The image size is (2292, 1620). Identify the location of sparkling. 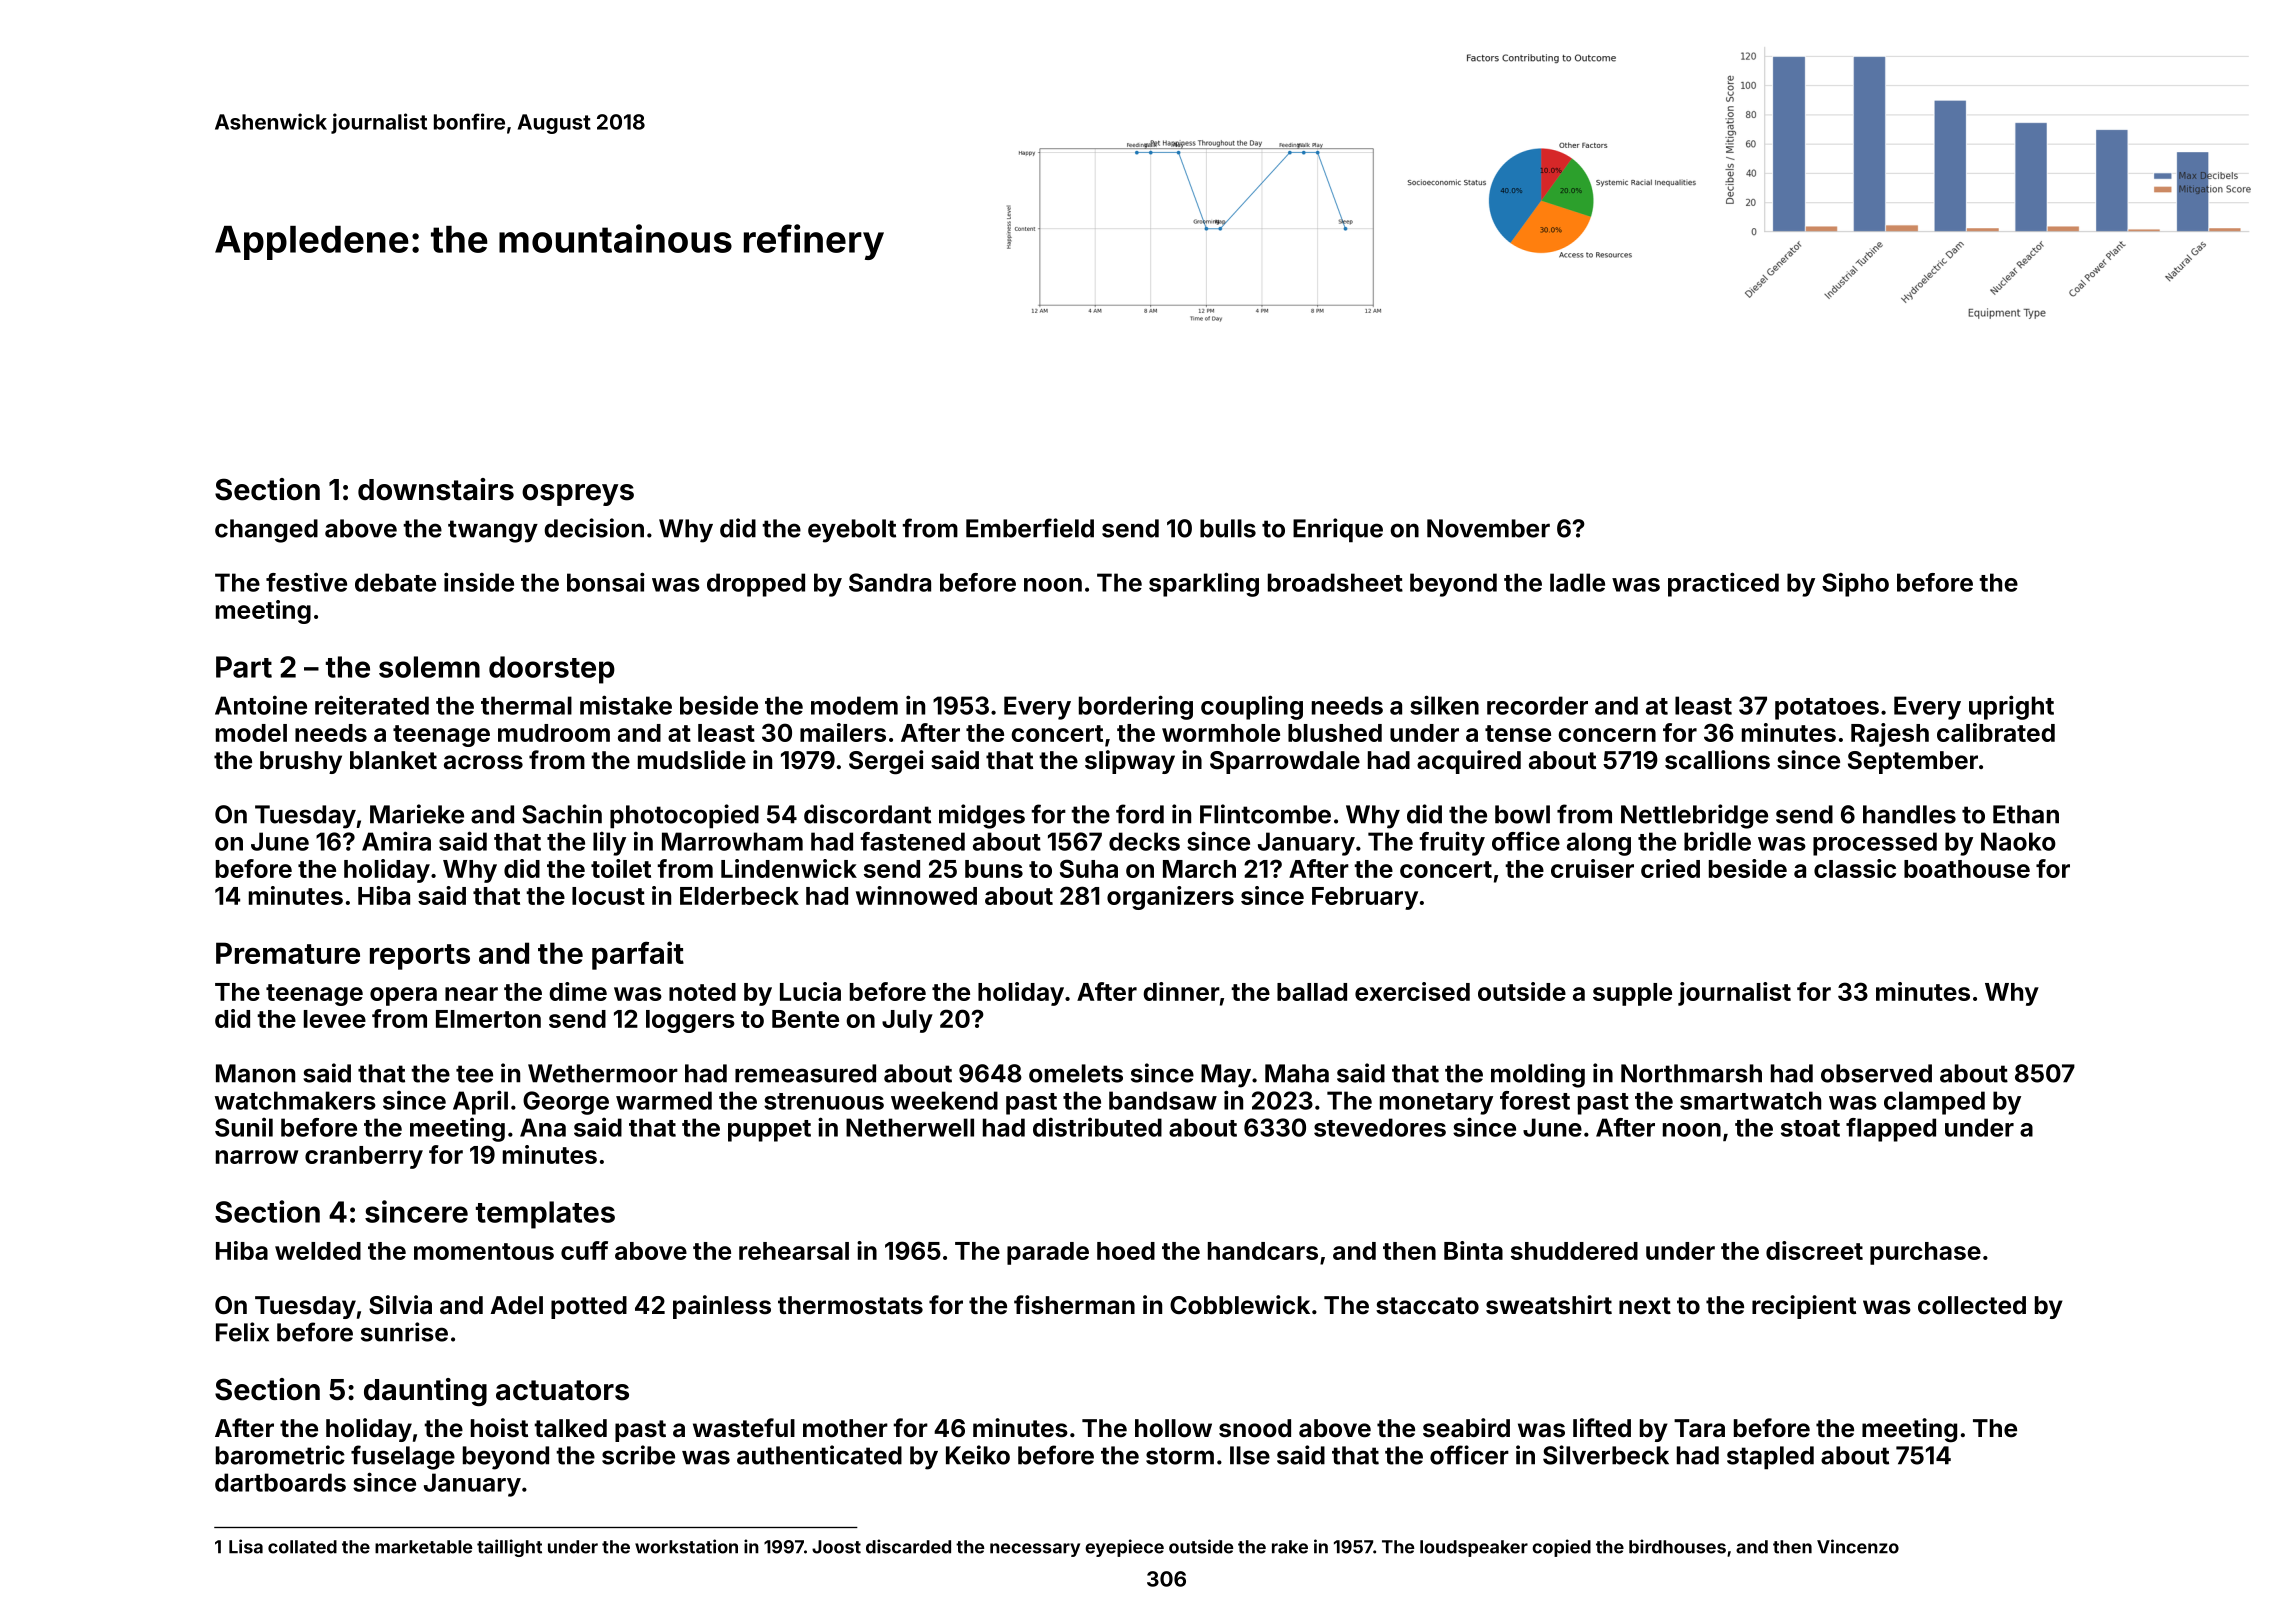
(1204, 584).
